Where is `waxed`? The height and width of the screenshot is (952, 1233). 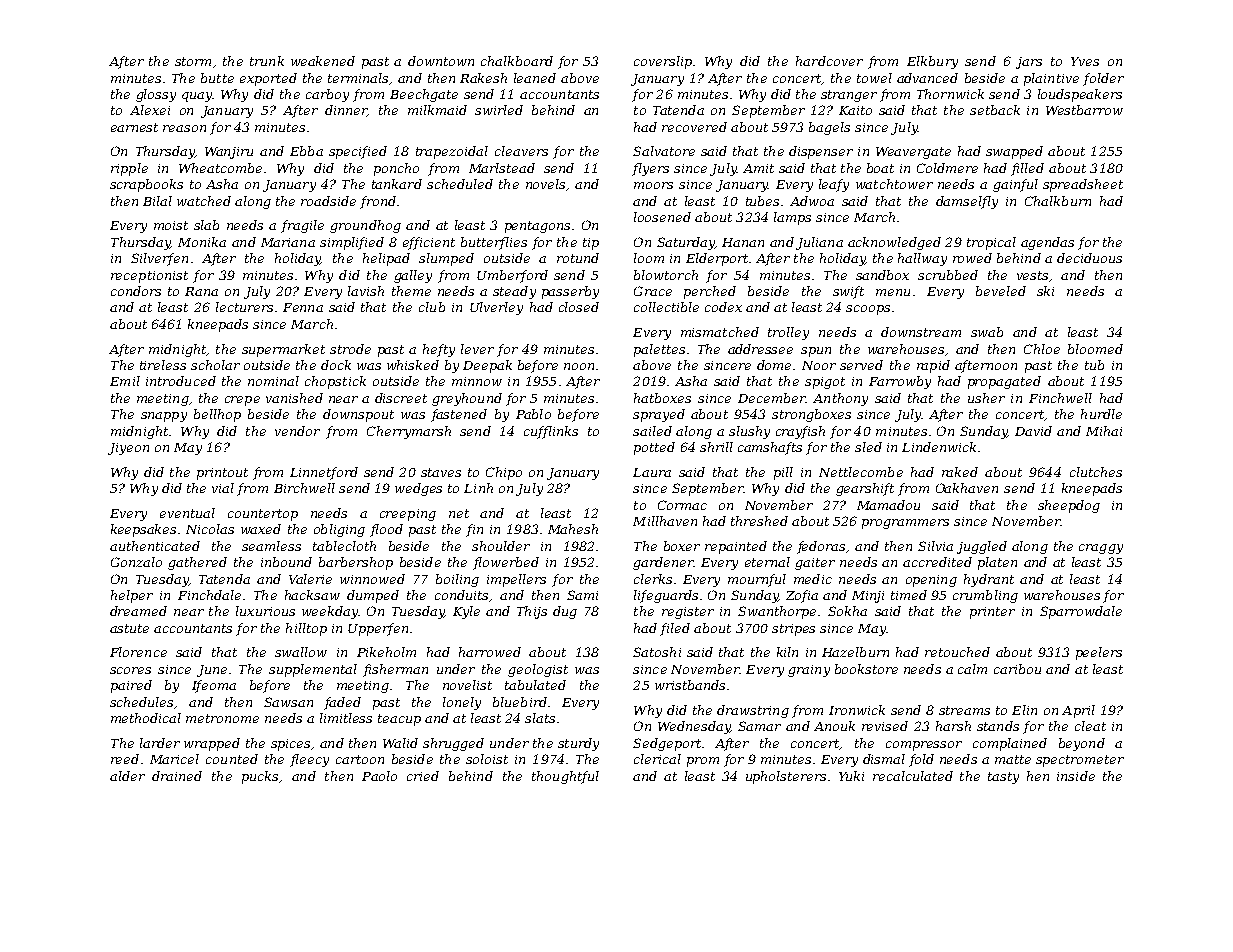
waxed is located at coordinates (261, 529).
